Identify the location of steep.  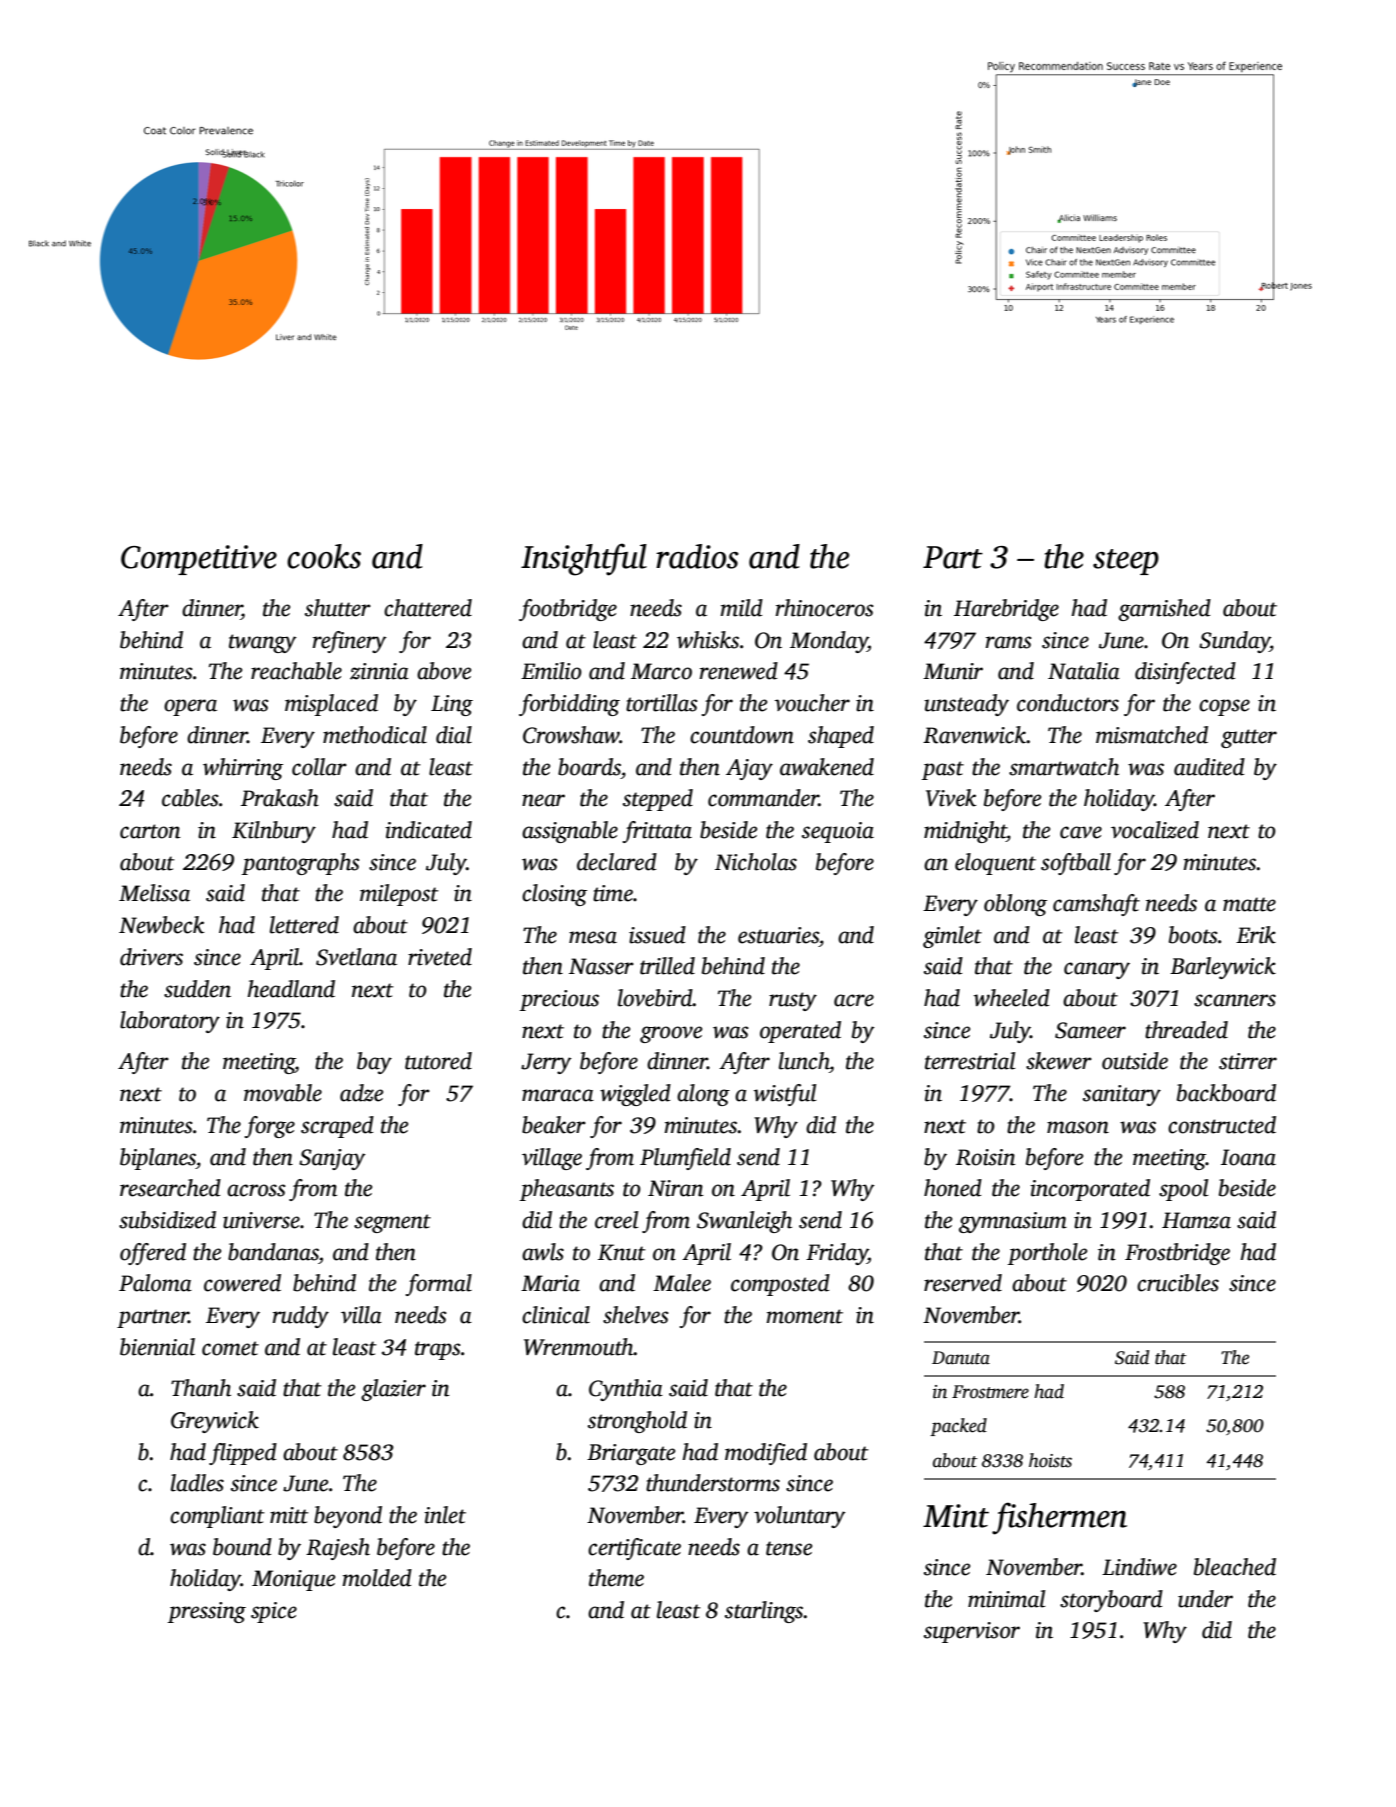
(1126, 562).
